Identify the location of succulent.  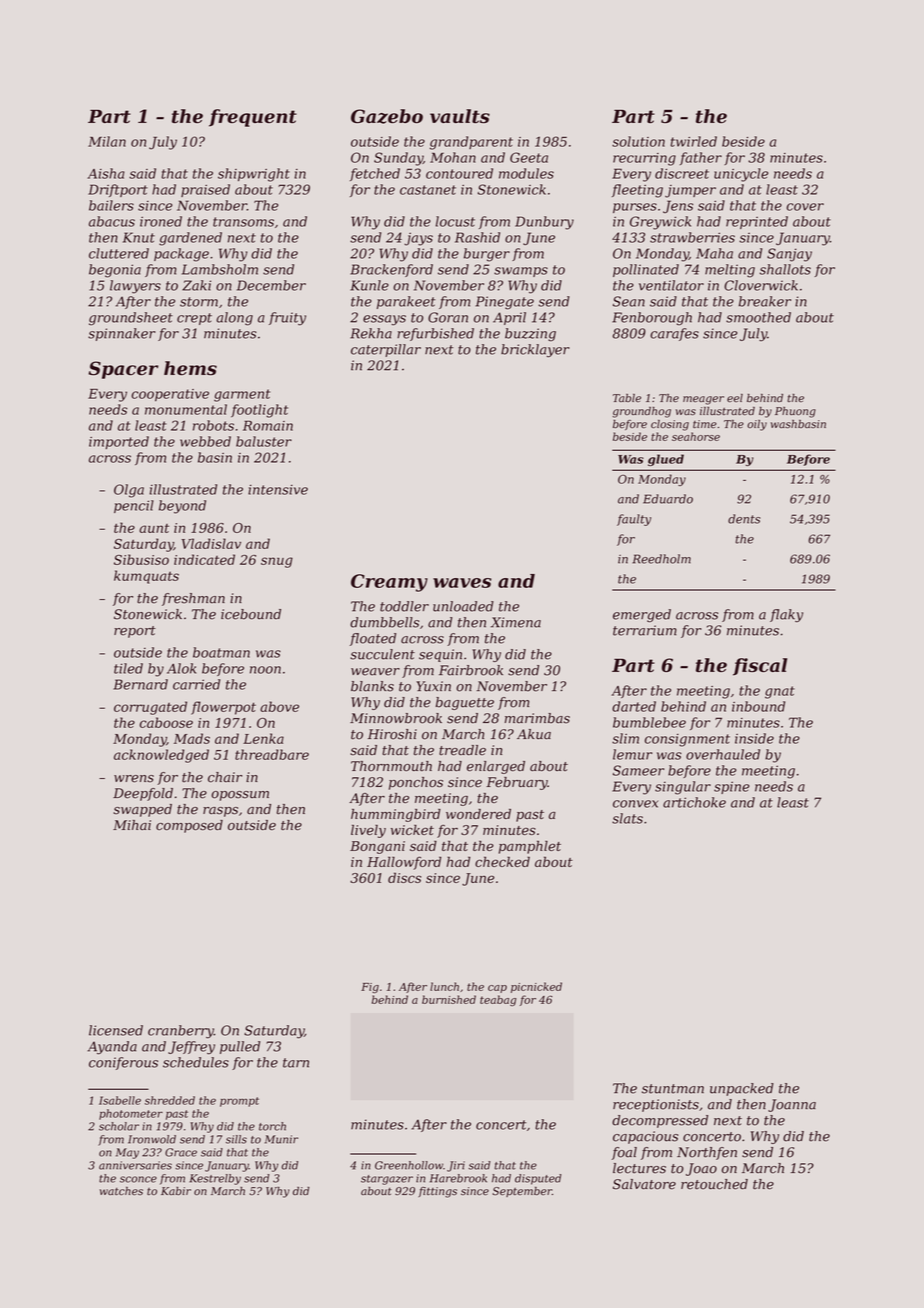
(382, 654).
